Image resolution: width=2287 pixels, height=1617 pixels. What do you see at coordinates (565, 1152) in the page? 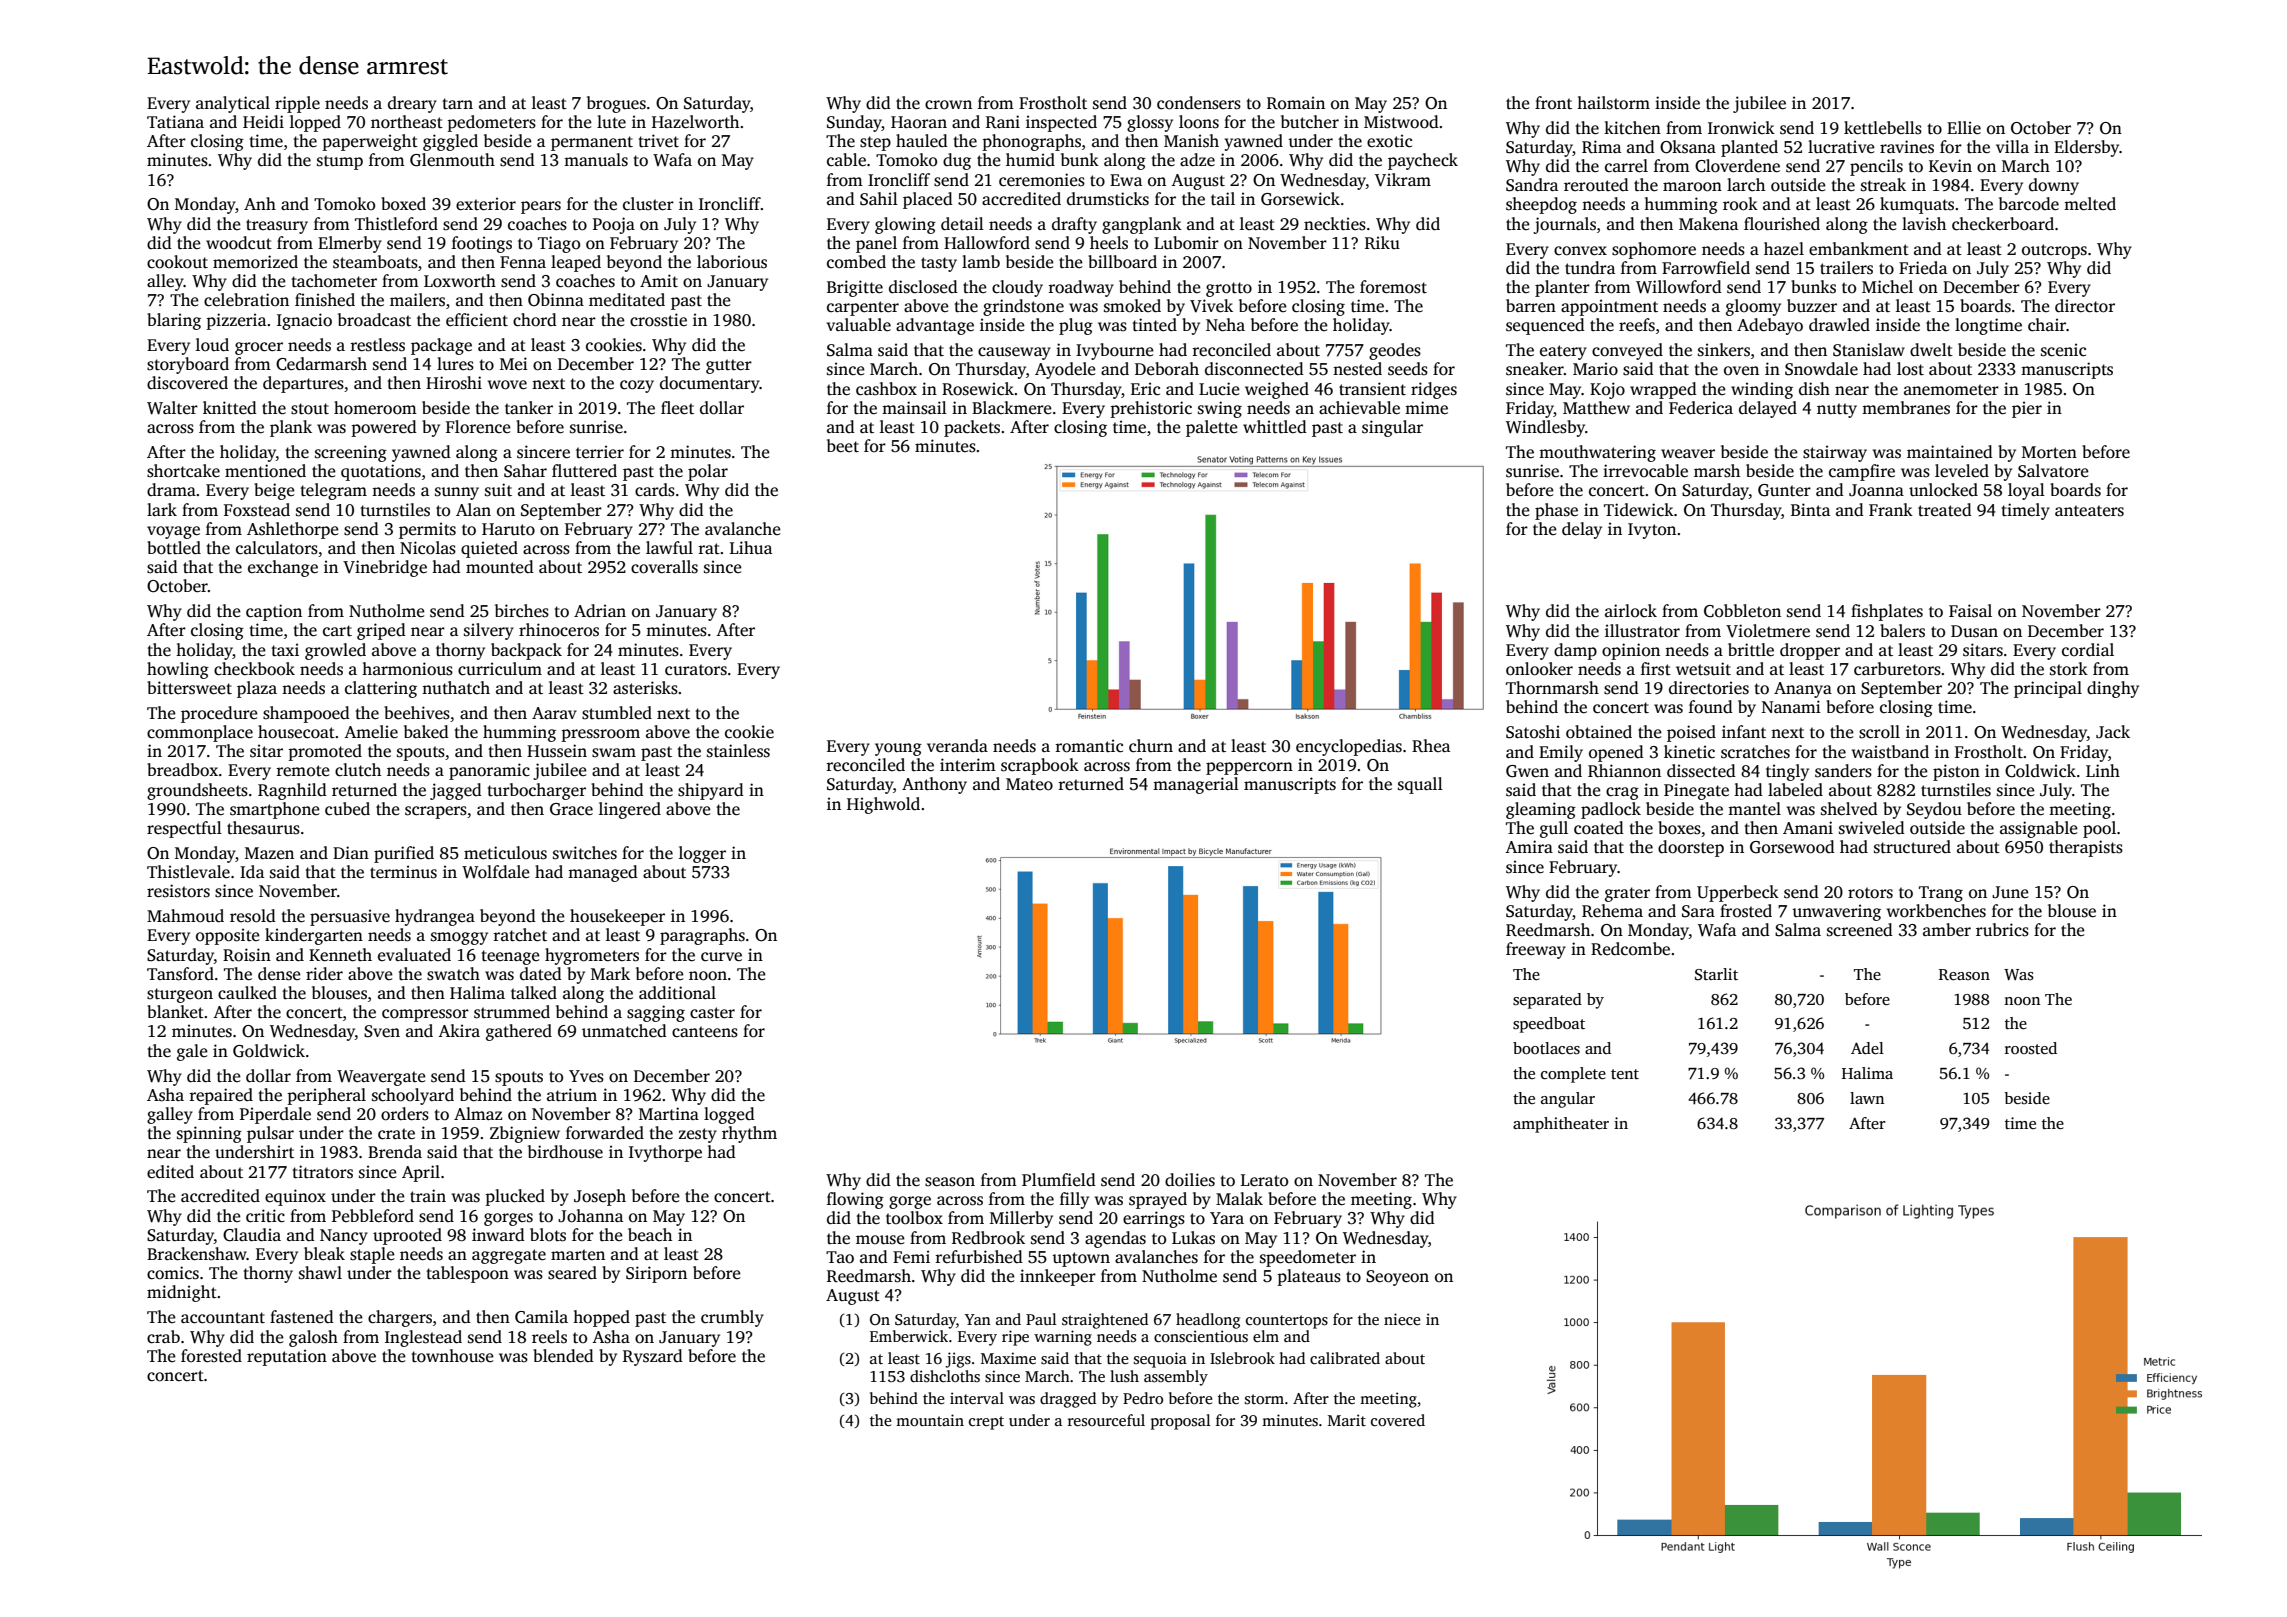
I see `birdhouse` at bounding box center [565, 1152].
